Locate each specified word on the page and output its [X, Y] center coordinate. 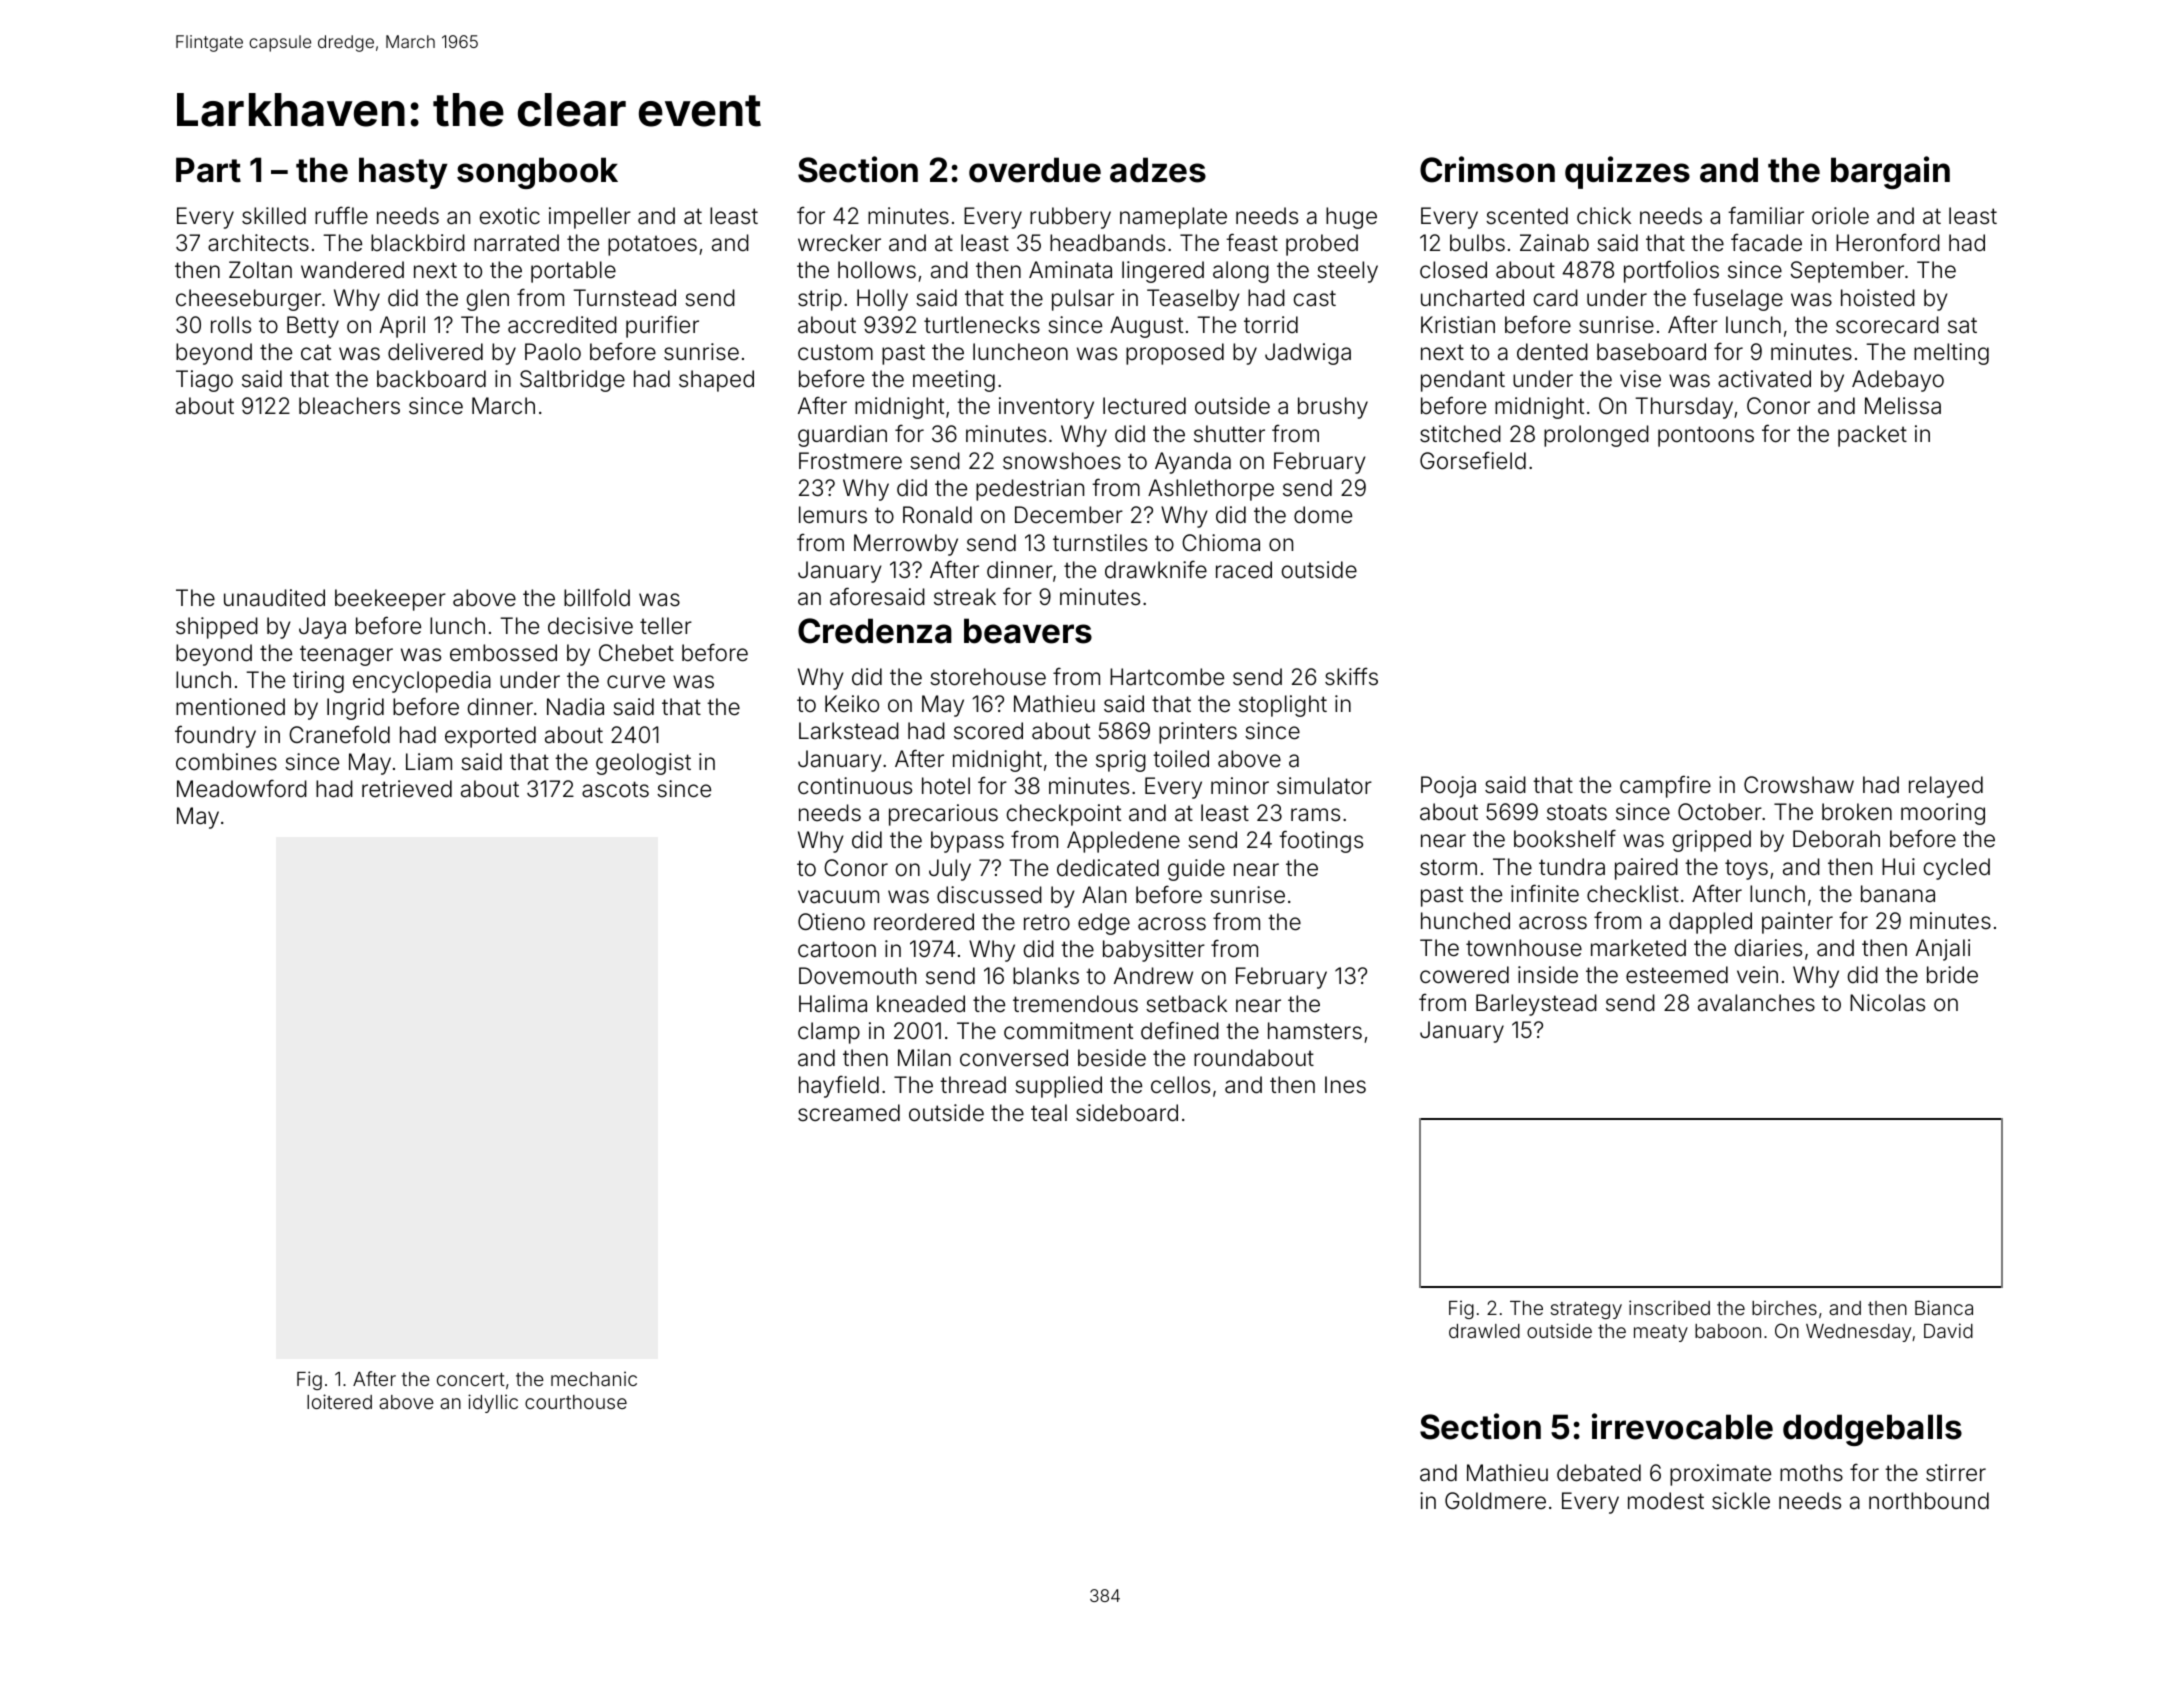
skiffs [1351, 676]
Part [208, 170]
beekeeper [390, 600]
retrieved [407, 789]
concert [471, 1379]
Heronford [1888, 242]
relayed [1946, 787]
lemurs [833, 515]
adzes [1158, 170]
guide [1196, 870]
